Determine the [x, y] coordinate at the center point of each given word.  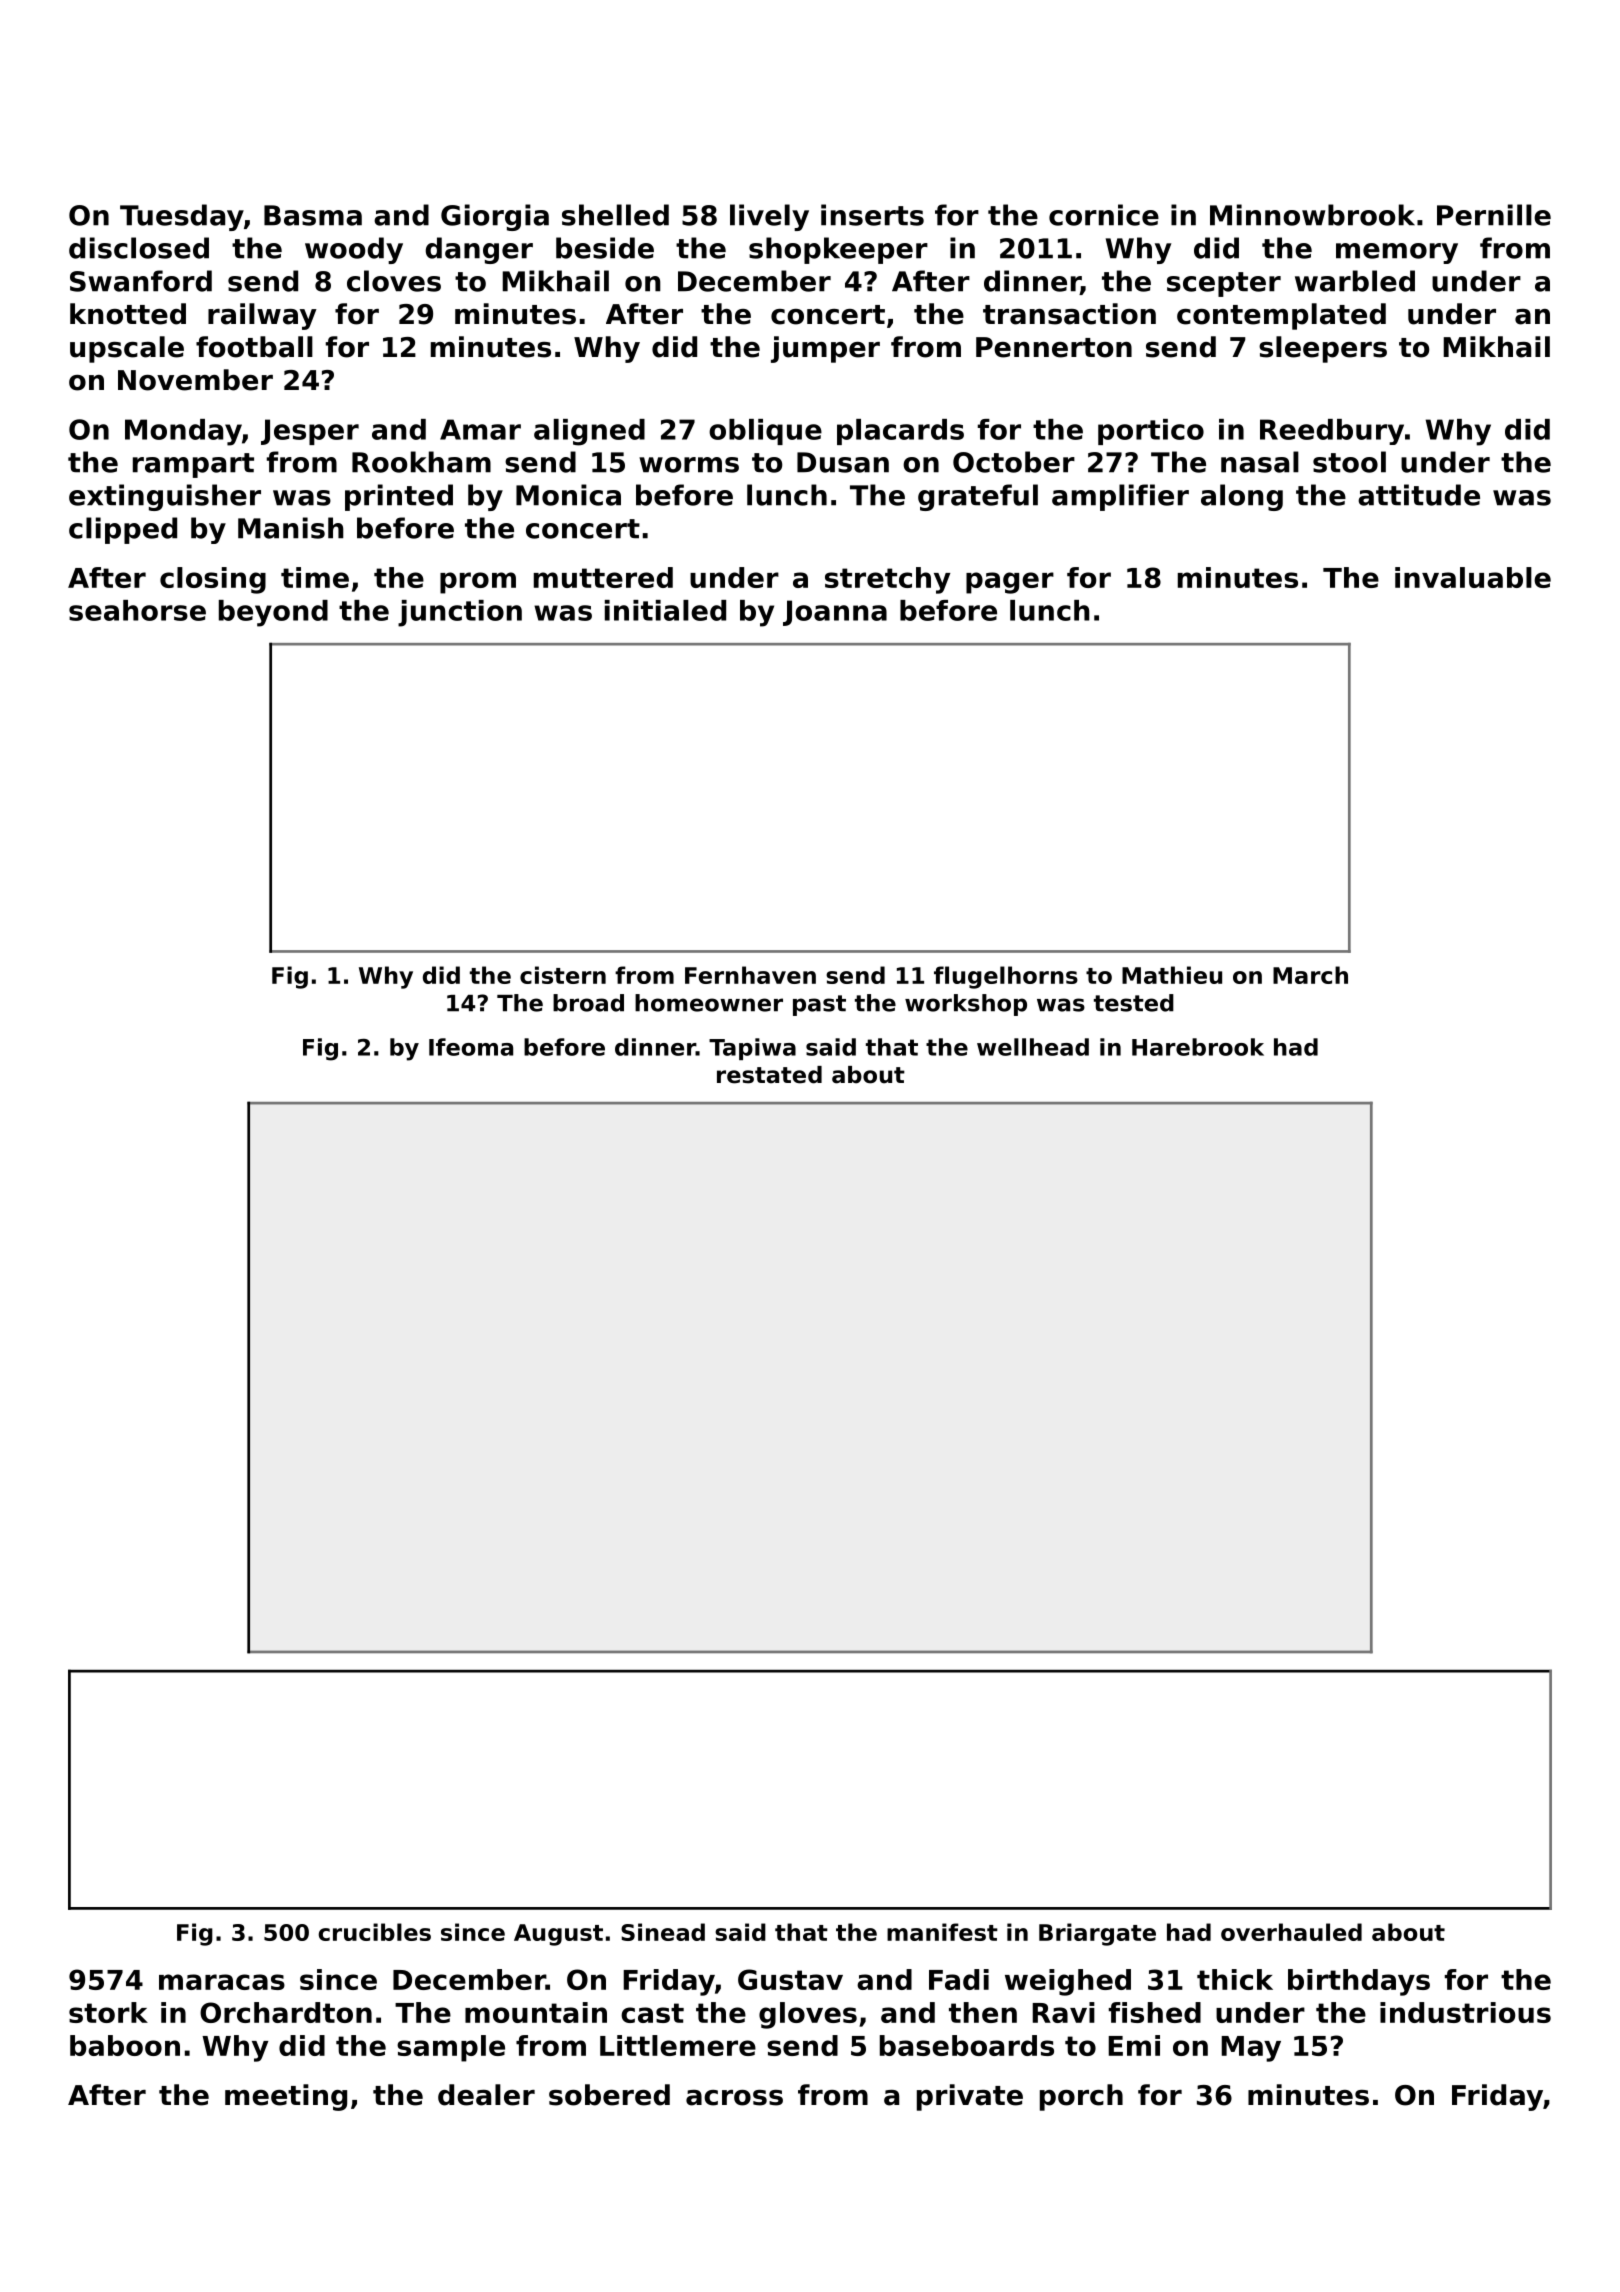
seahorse [137, 610]
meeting [286, 2097]
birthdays [1359, 1982]
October [1014, 462]
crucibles [374, 1932]
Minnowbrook [1312, 215]
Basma [313, 215]
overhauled [1291, 1932]
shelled [615, 215]
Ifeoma [471, 1047]
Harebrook [1198, 1047]
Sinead [663, 1932]
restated [769, 1075]
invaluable [1473, 577]
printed [399, 497]
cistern [563, 975]
